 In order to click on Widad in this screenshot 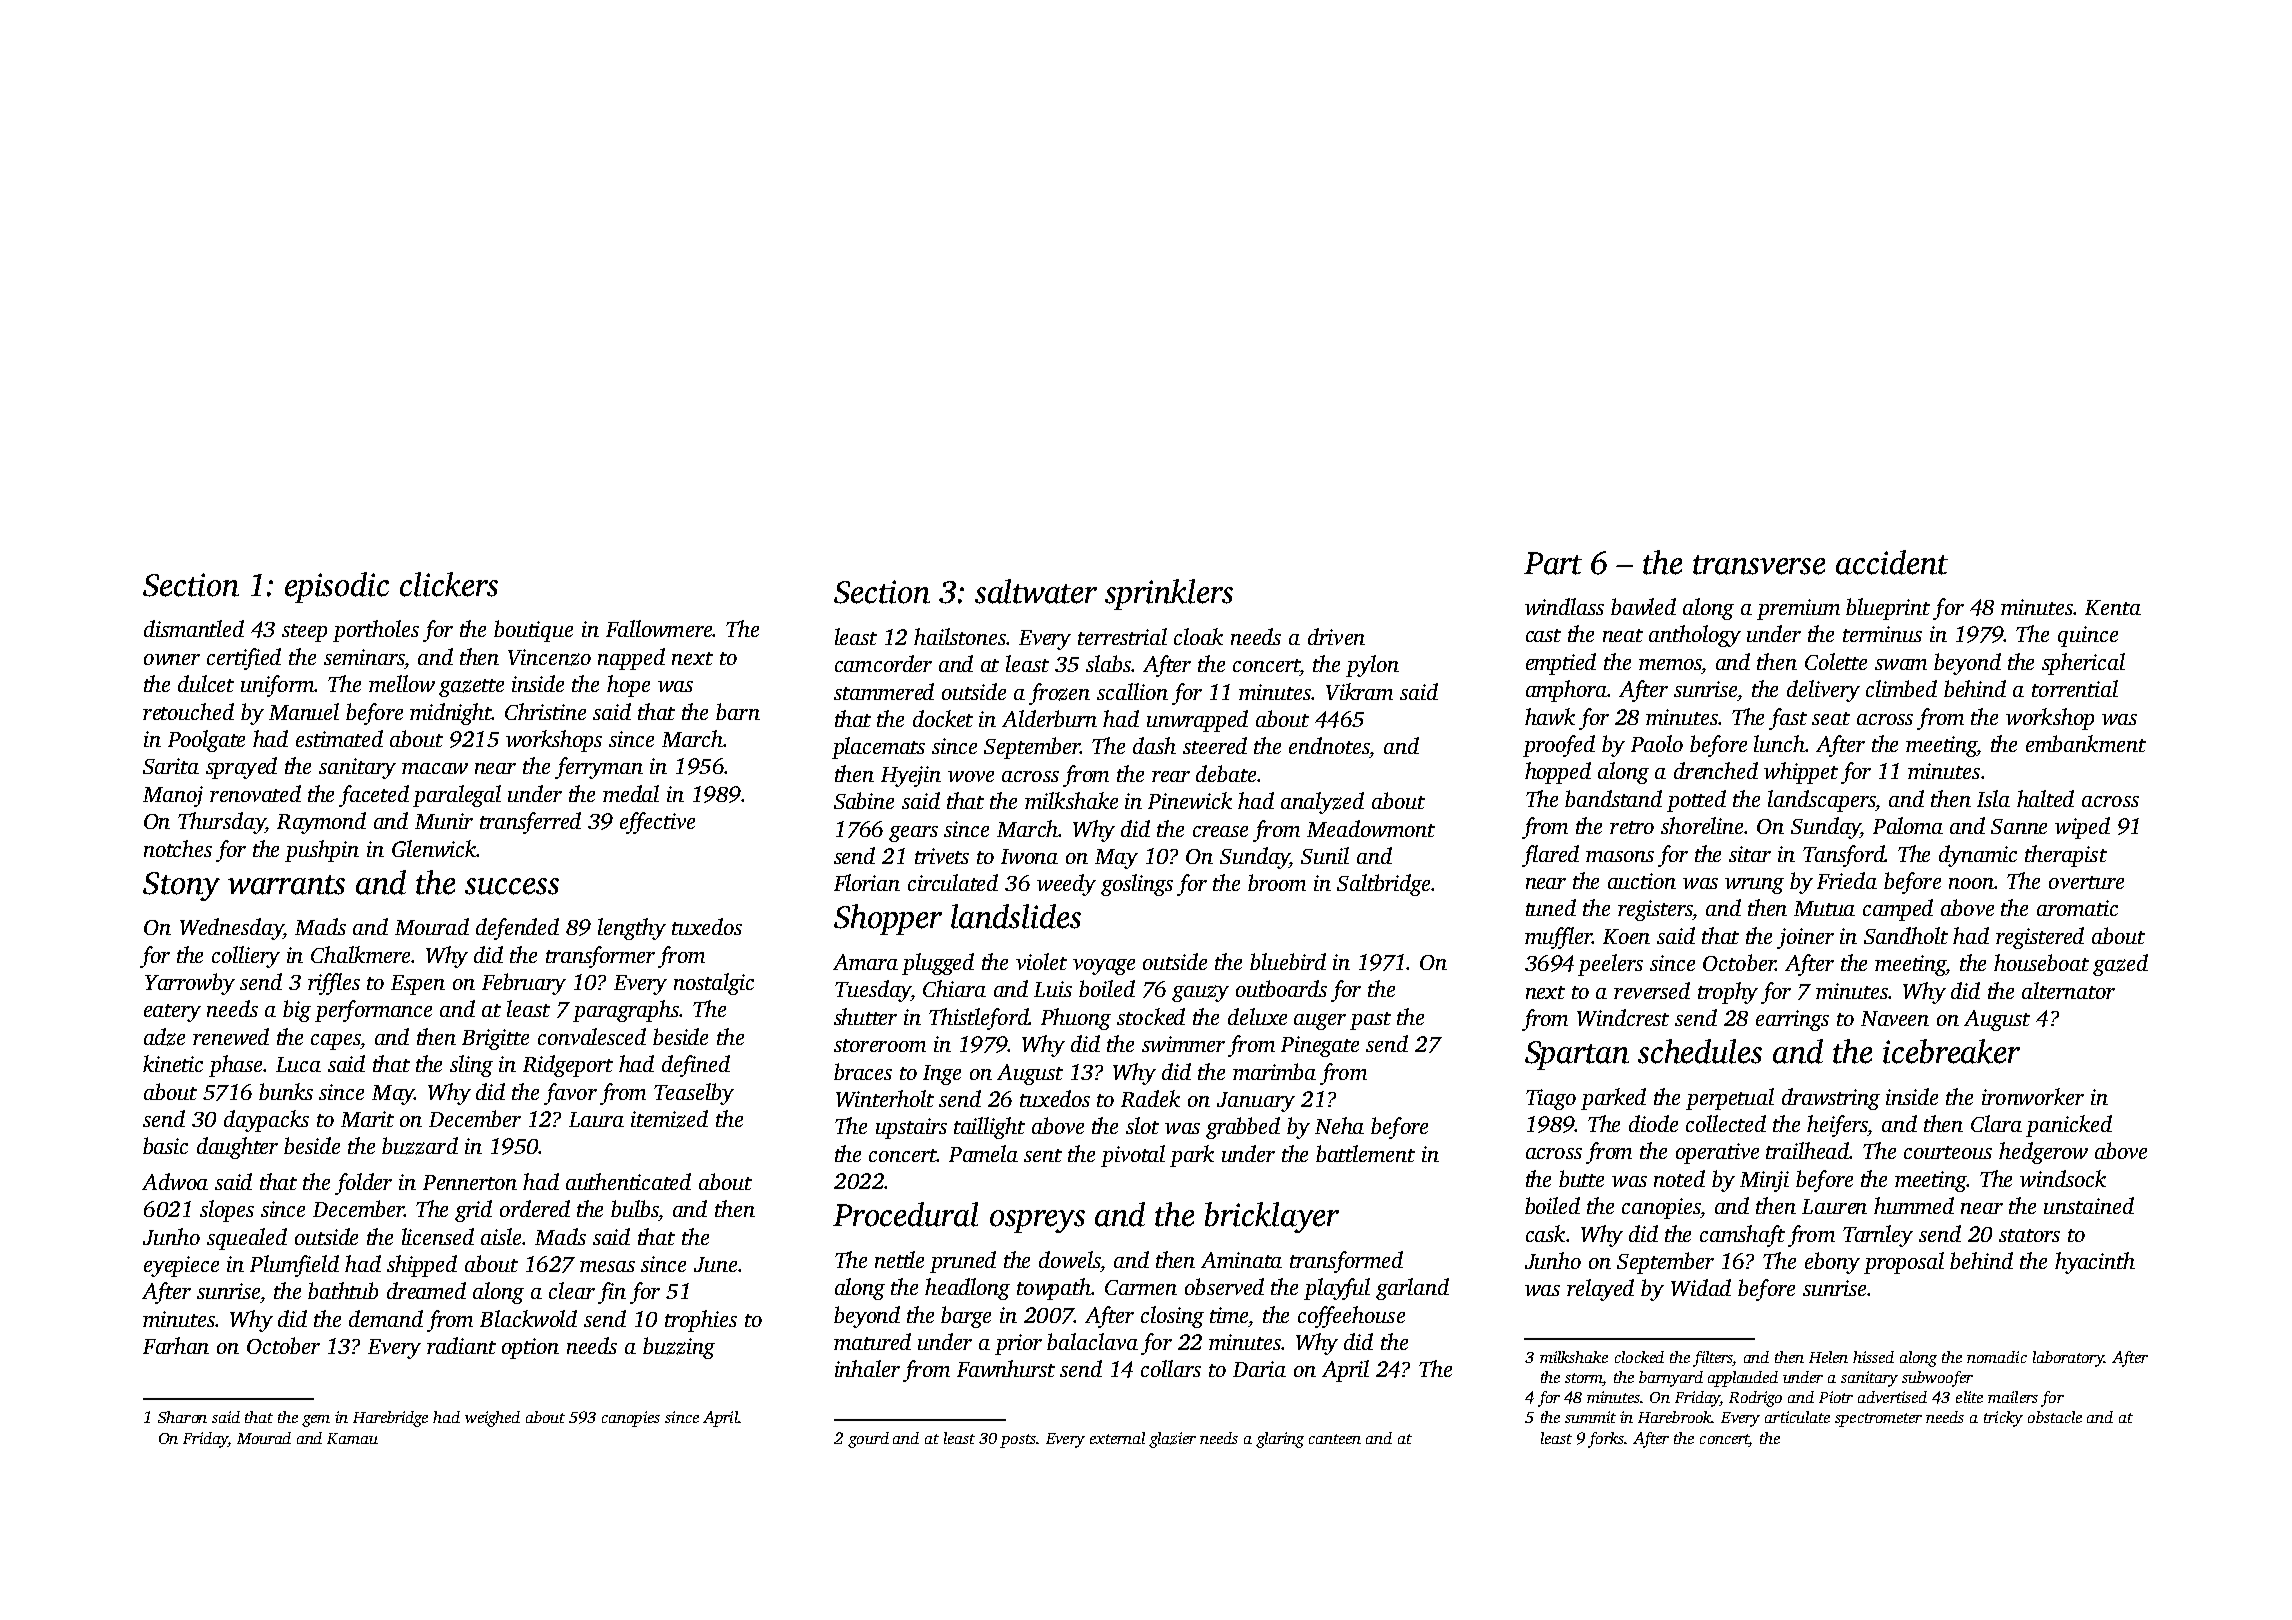, I will do `click(1701, 1287)`.
